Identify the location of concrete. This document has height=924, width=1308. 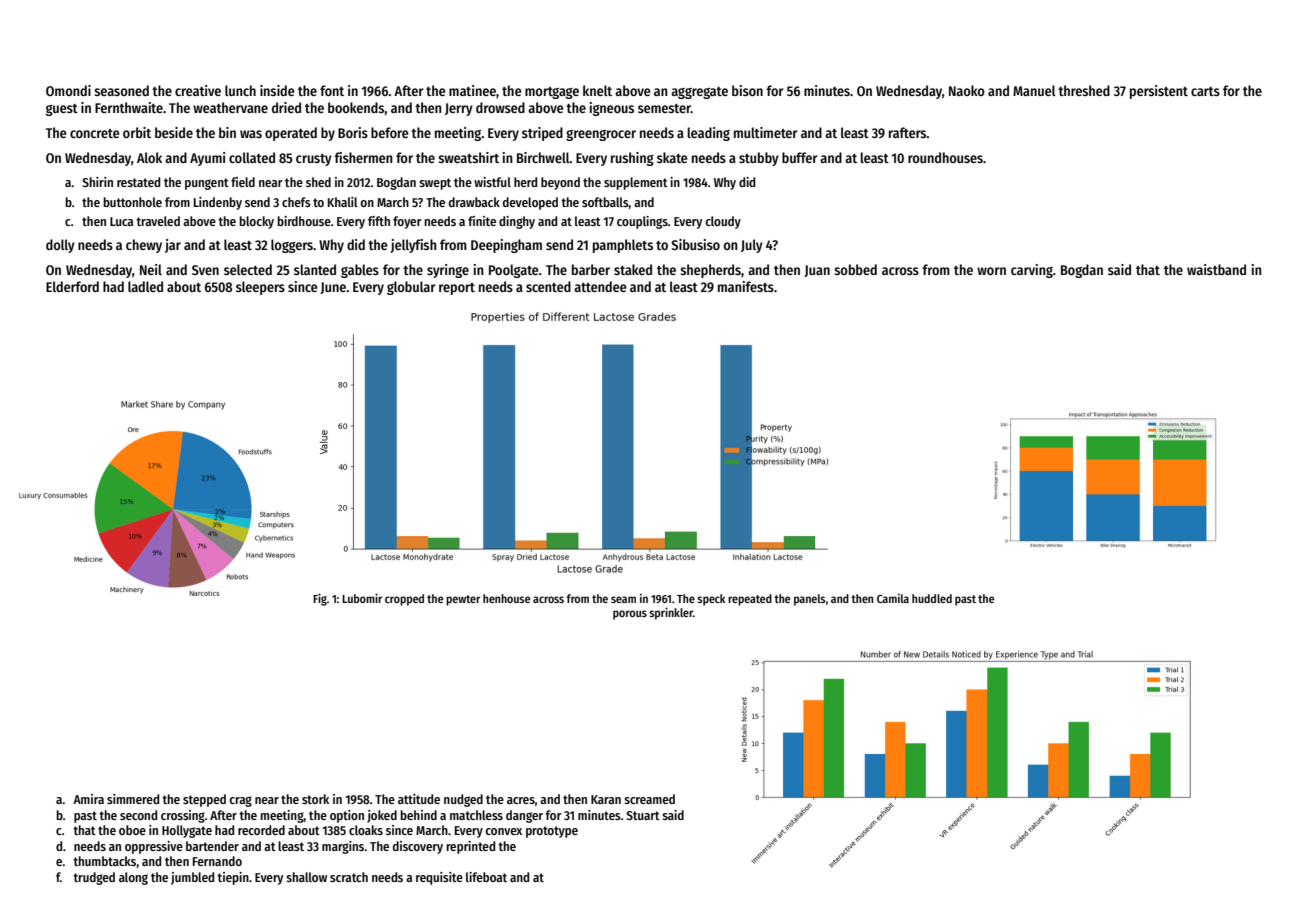
(95, 133).
